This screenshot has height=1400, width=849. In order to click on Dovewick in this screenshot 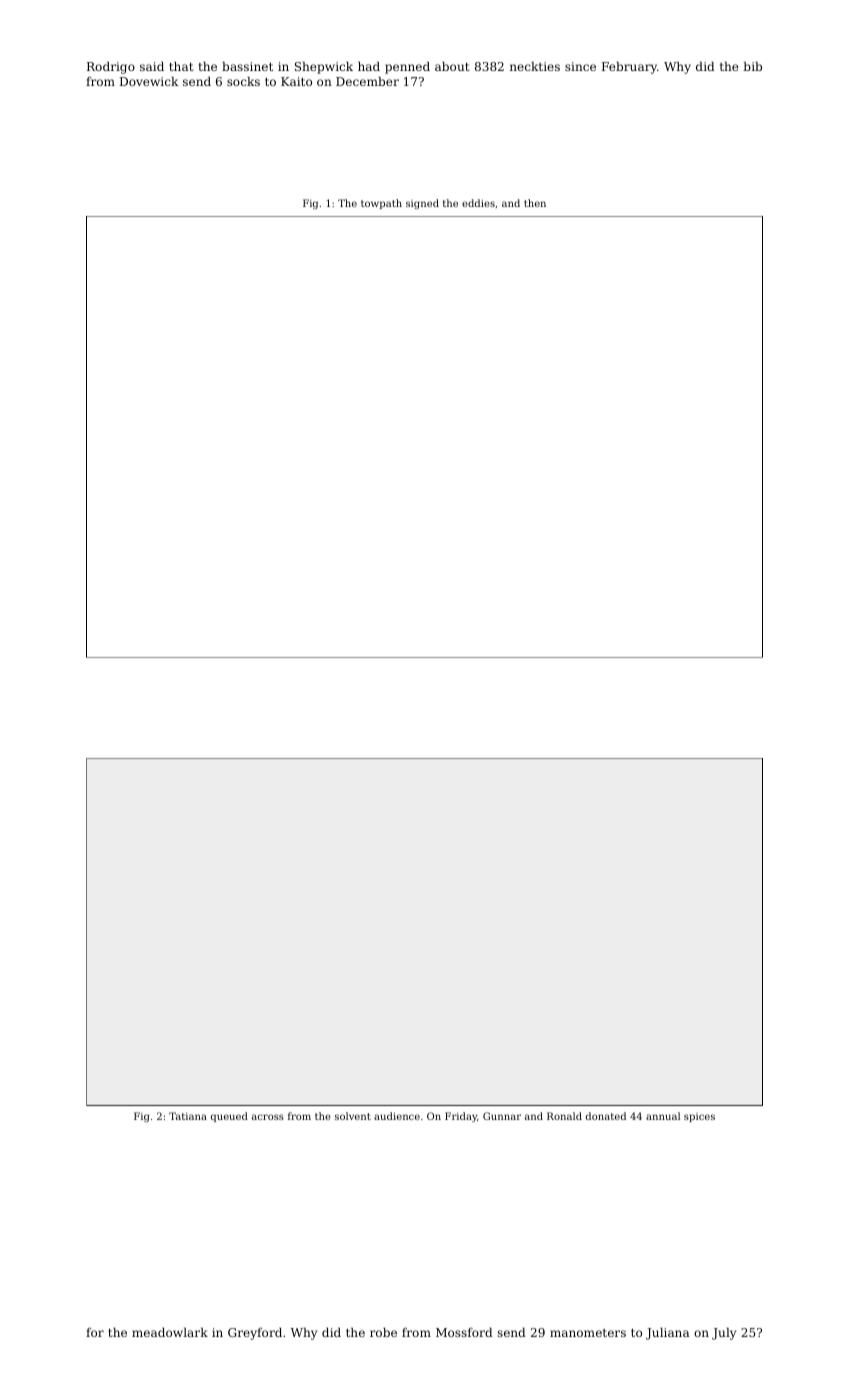, I will do `click(149, 81)`.
